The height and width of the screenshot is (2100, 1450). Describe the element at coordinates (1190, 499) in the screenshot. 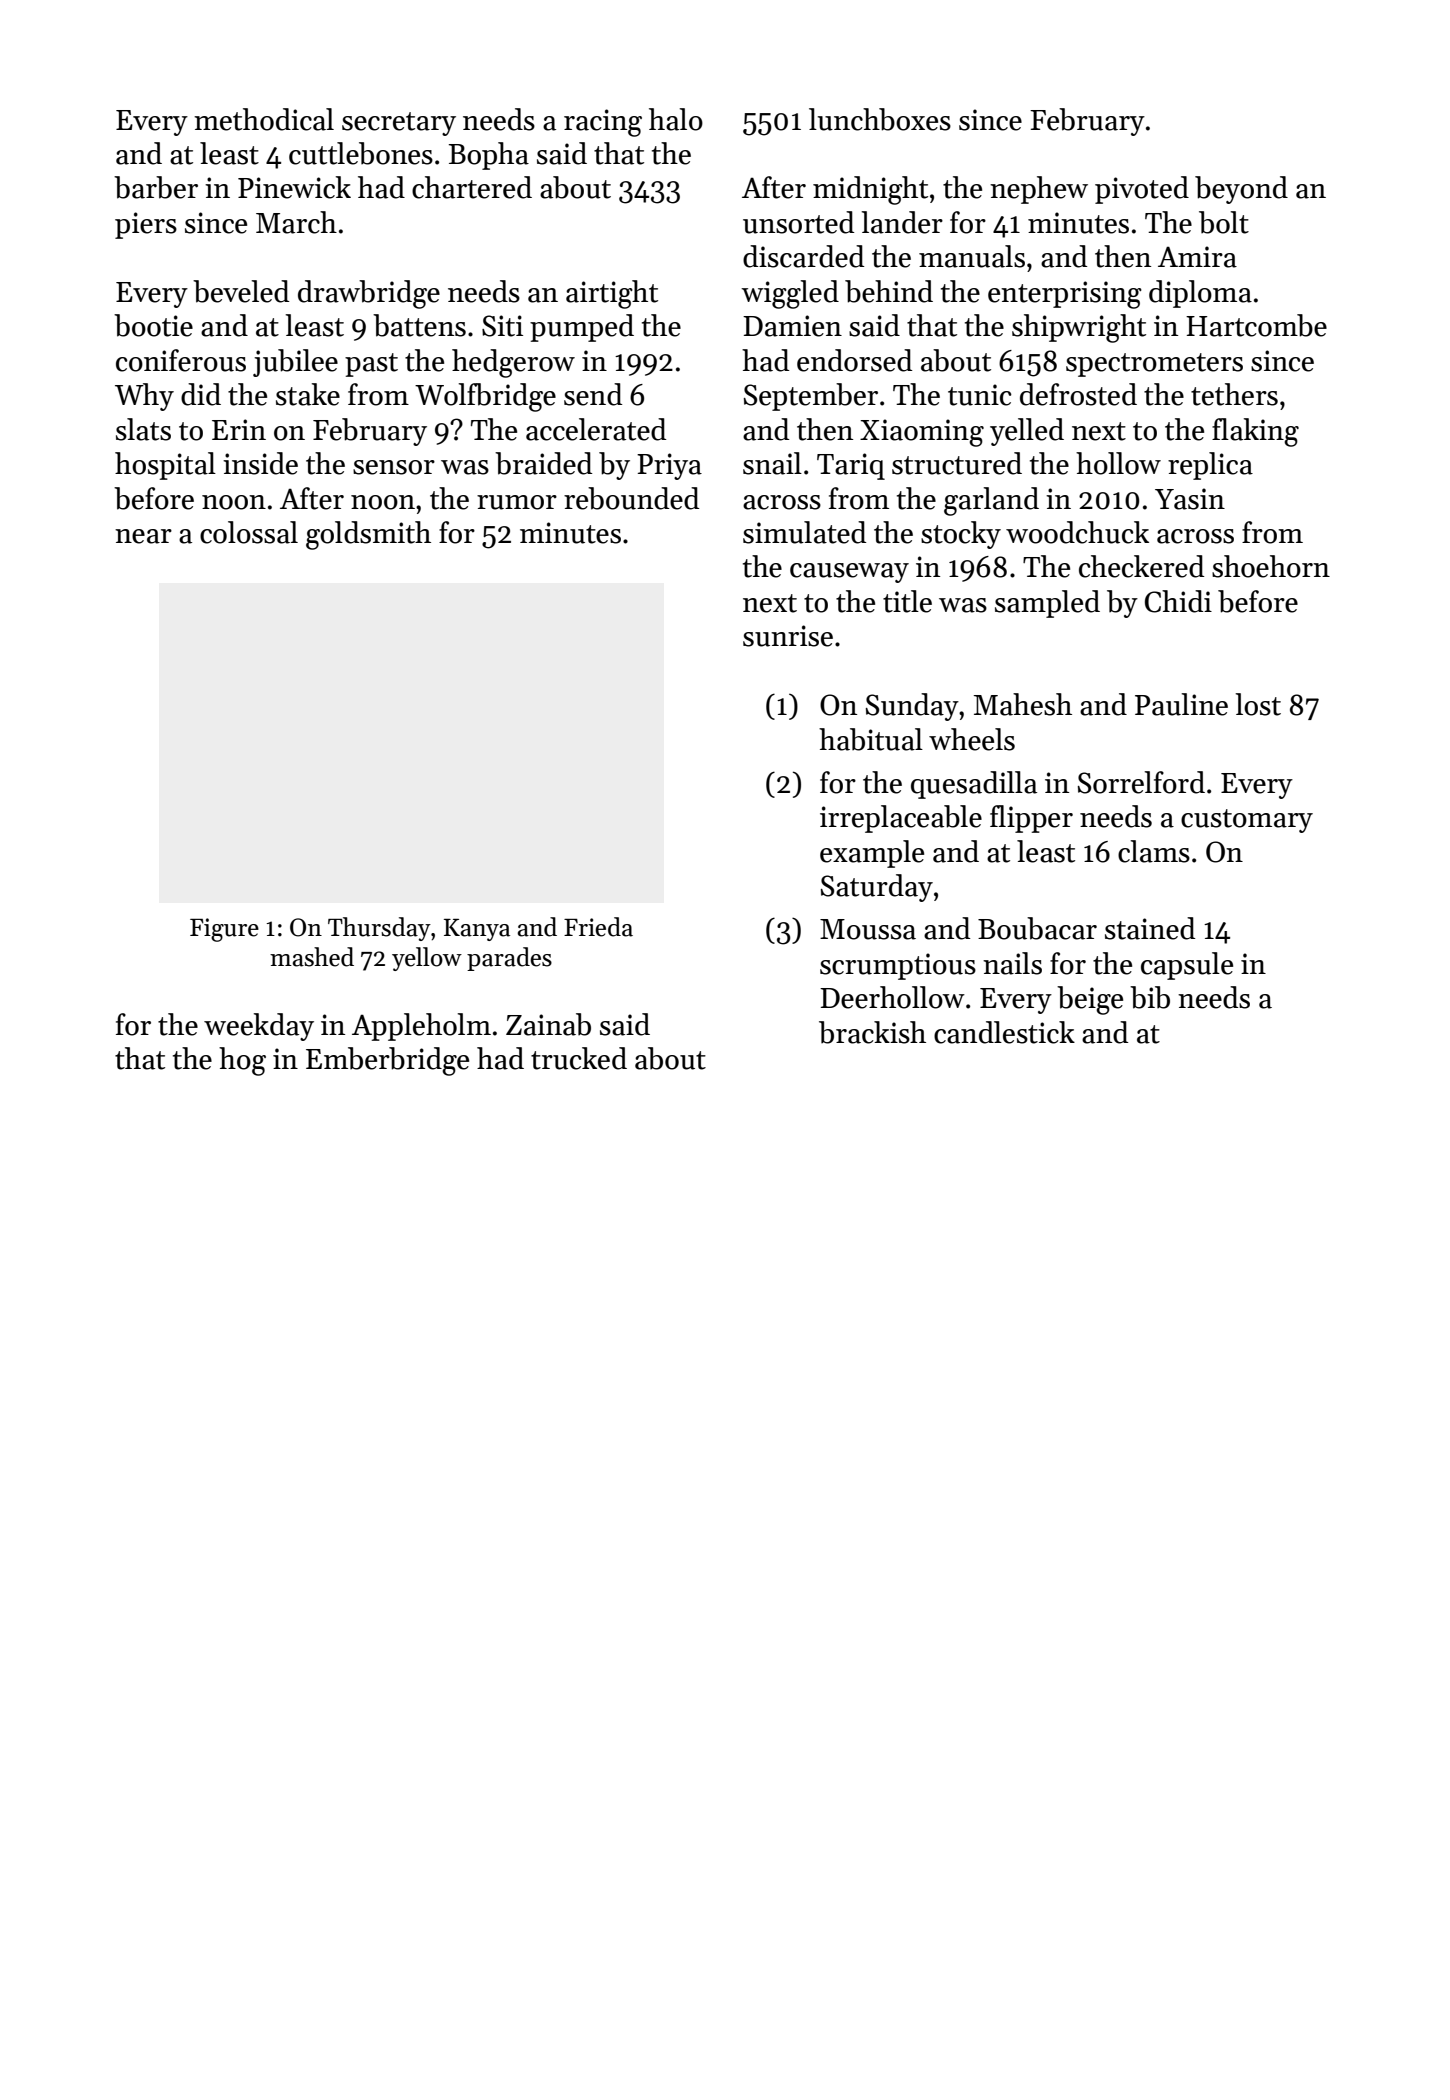

I see `Yasin` at that location.
